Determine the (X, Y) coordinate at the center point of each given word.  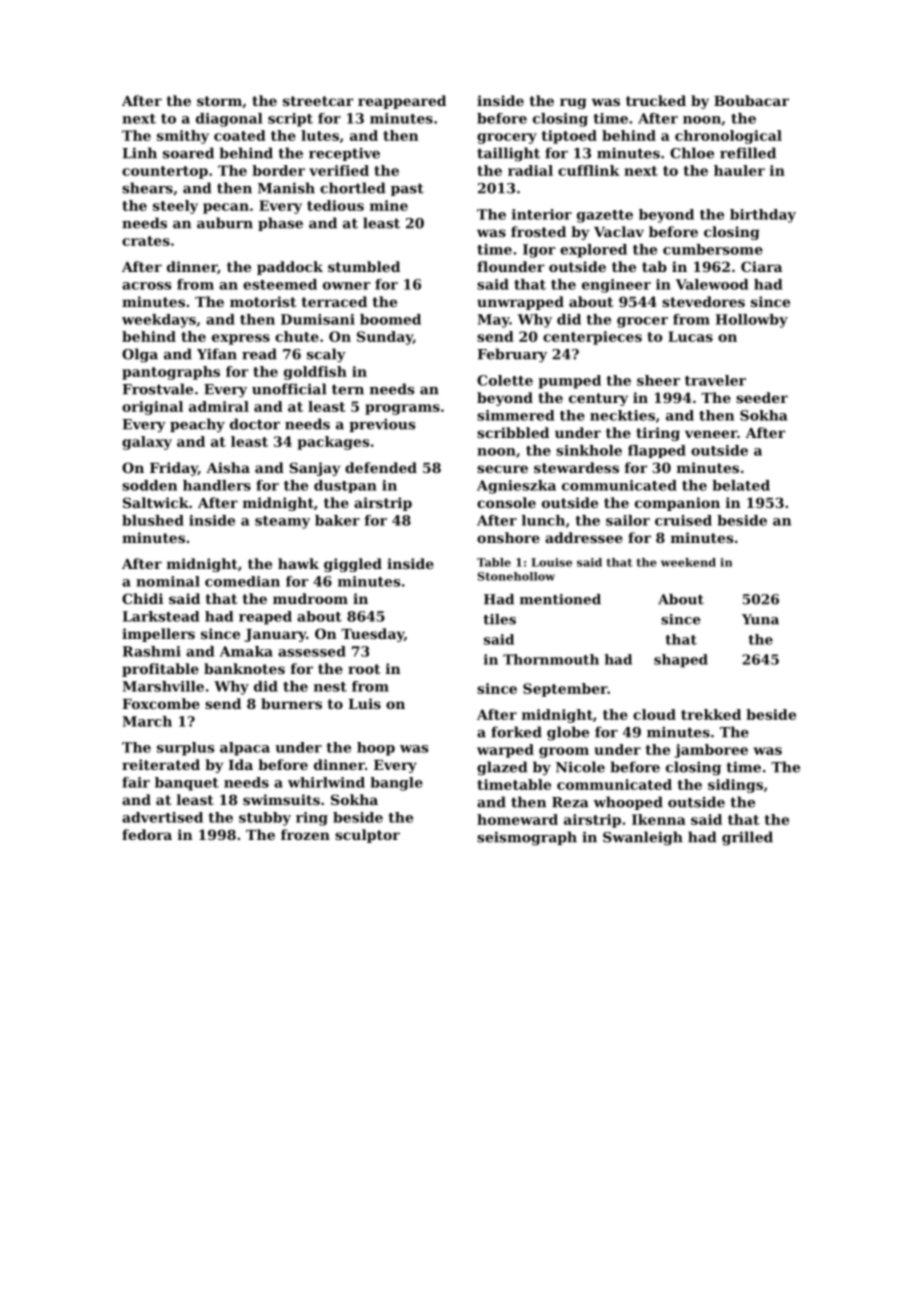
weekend (688, 562)
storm (219, 101)
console (506, 502)
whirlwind (326, 782)
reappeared (402, 102)
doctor (255, 424)
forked (516, 732)
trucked (656, 100)
